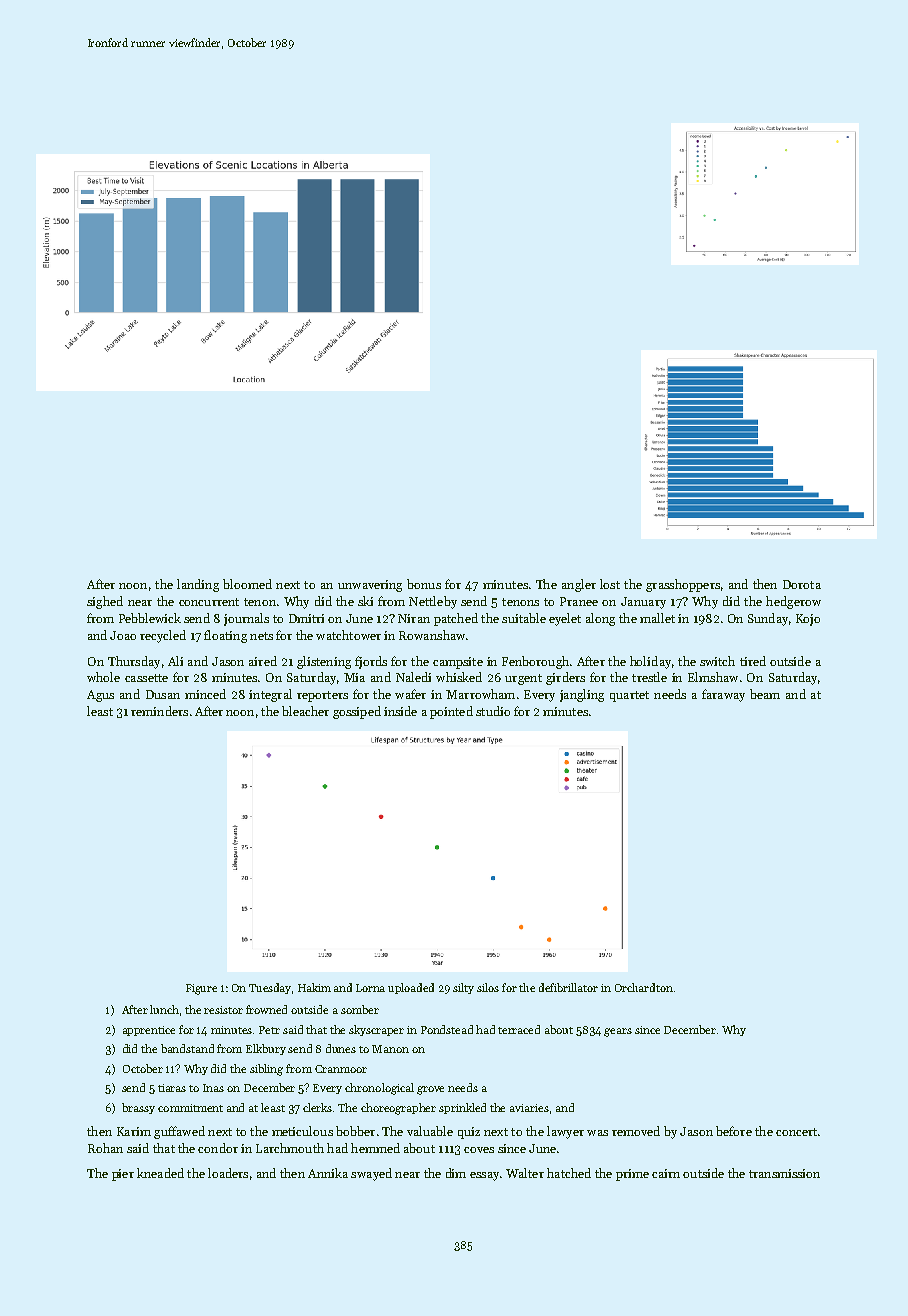 The height and width of the page is (1316, 908). I want to click on kneaded, so click(160, 1173).
